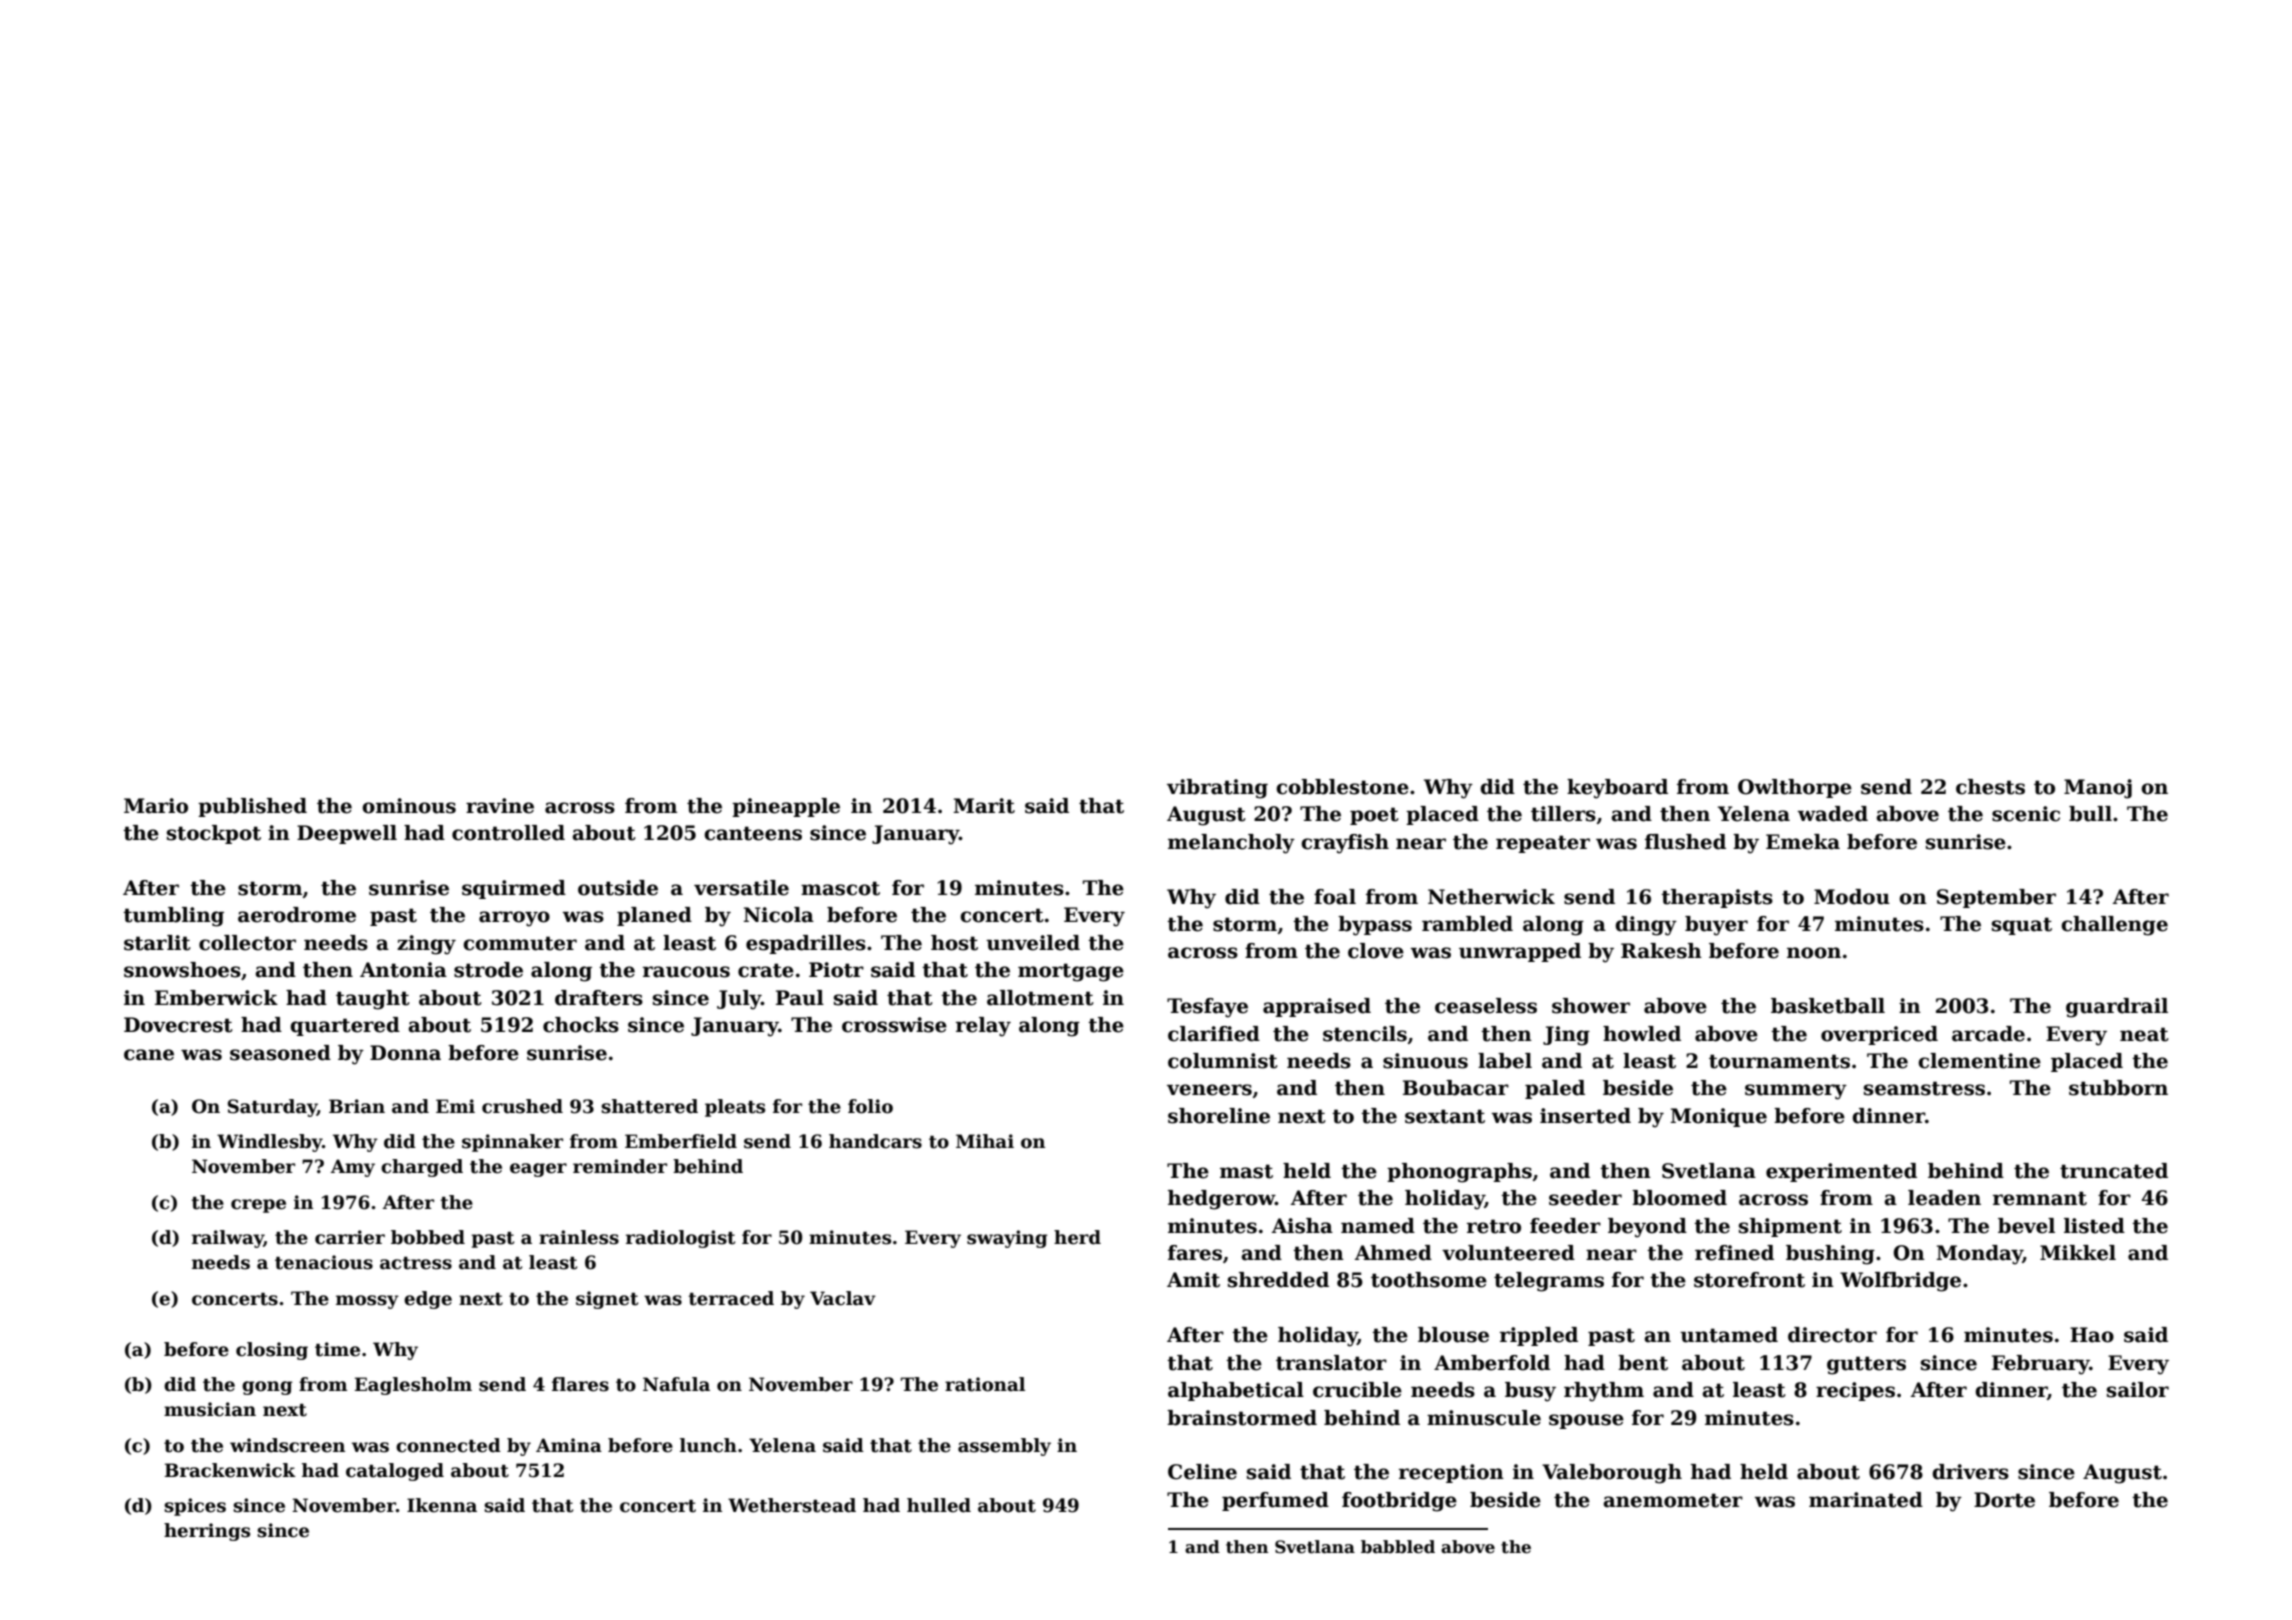  I want to click on closing, so click(272, 1351).
